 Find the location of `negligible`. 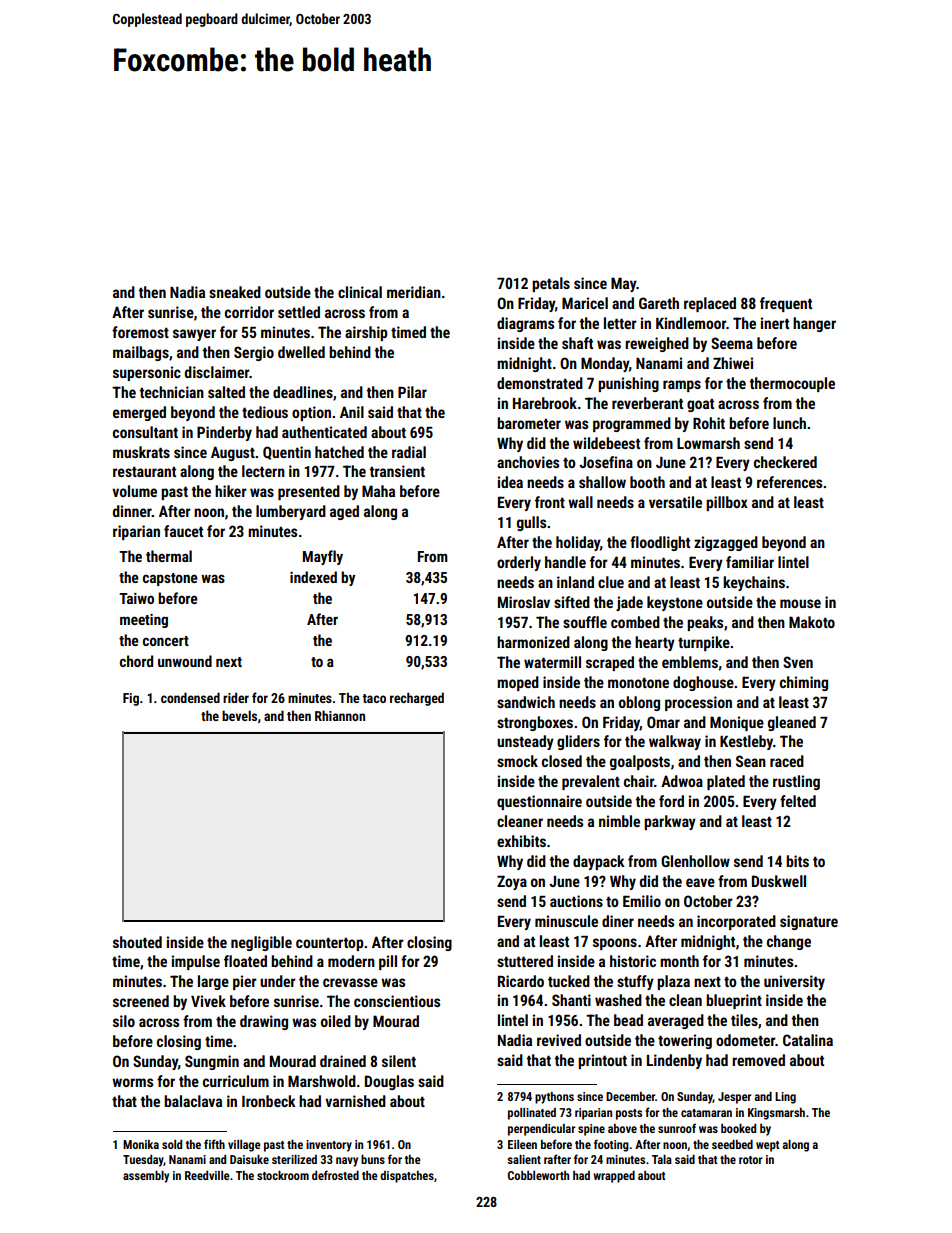

negligible is located at coordinates (261, 943).
